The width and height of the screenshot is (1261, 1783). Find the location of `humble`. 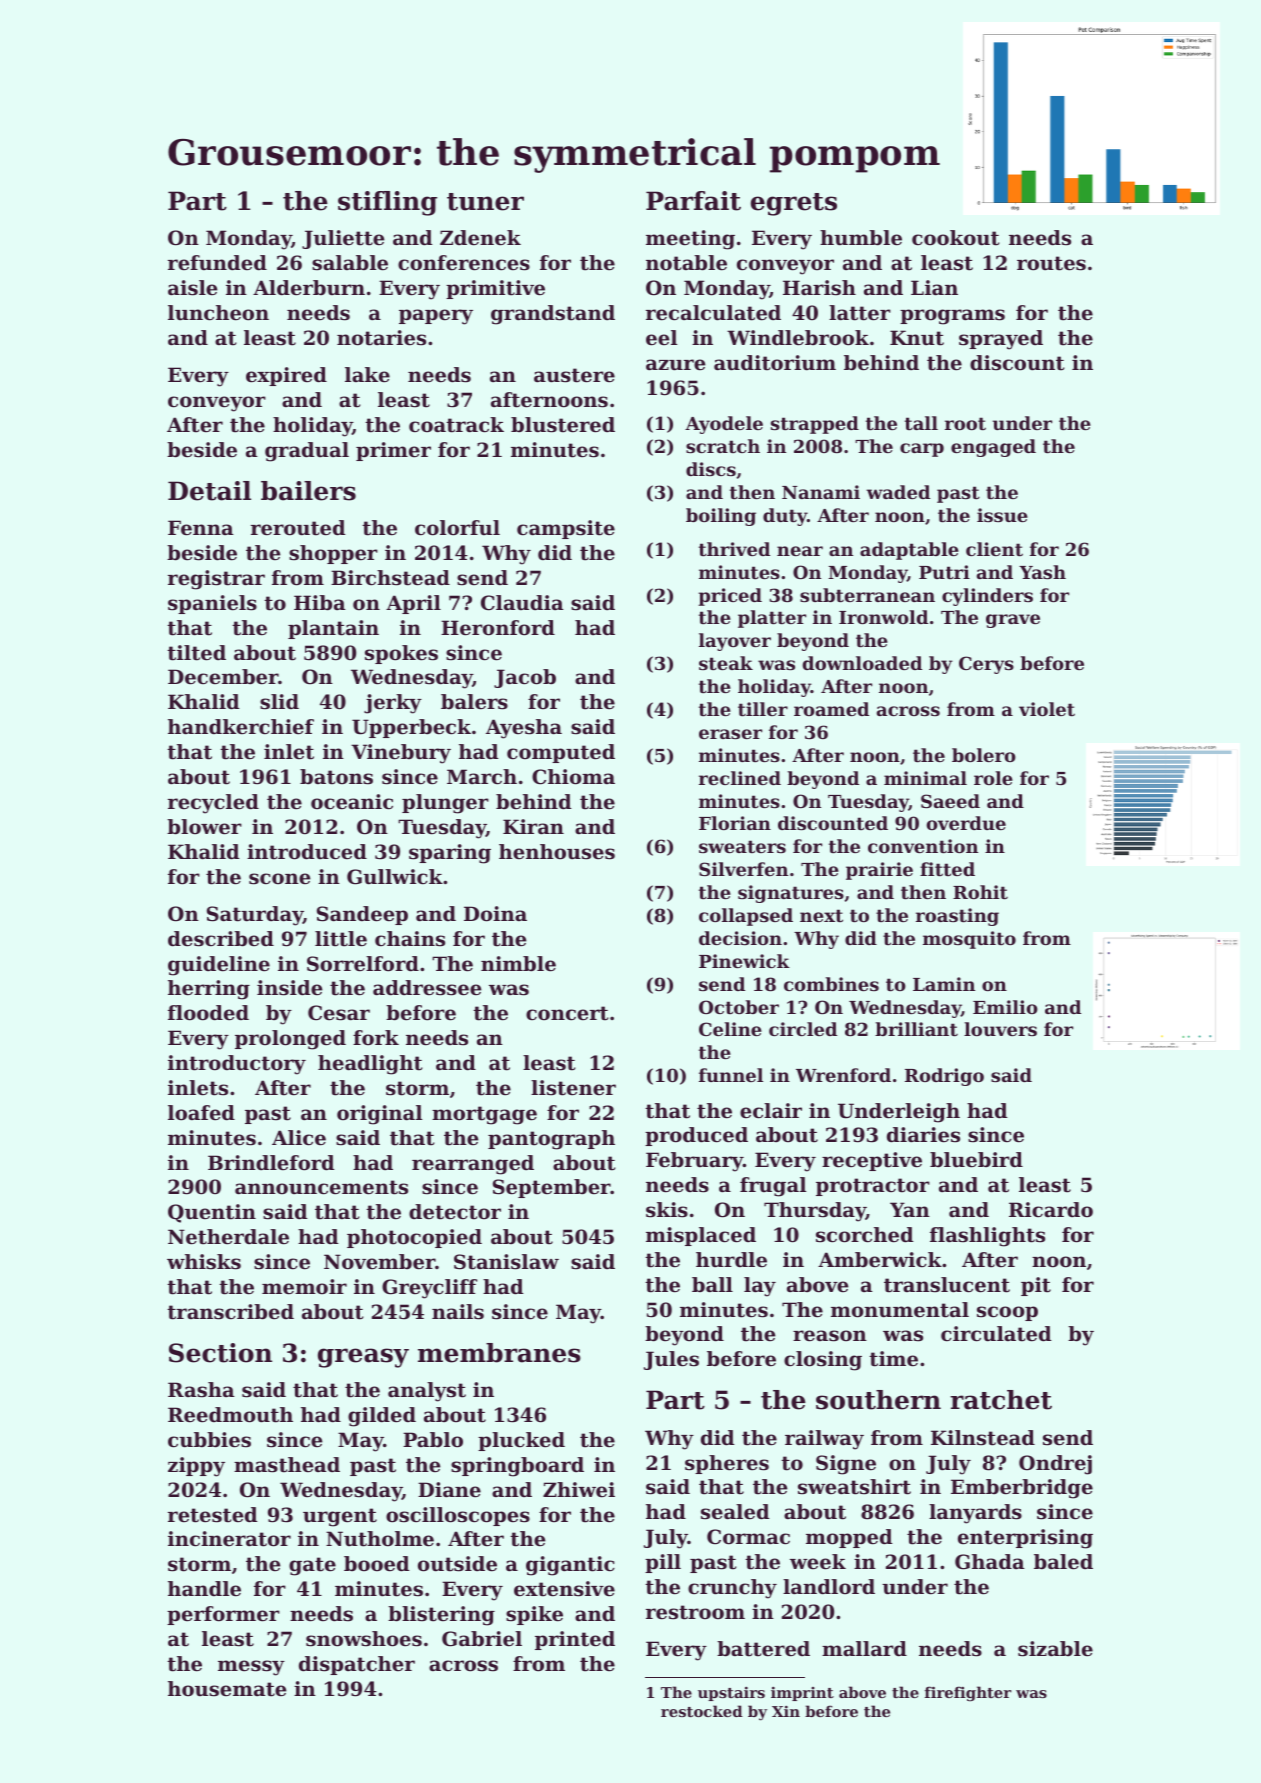

humble is located at coordinates (861, 238).
